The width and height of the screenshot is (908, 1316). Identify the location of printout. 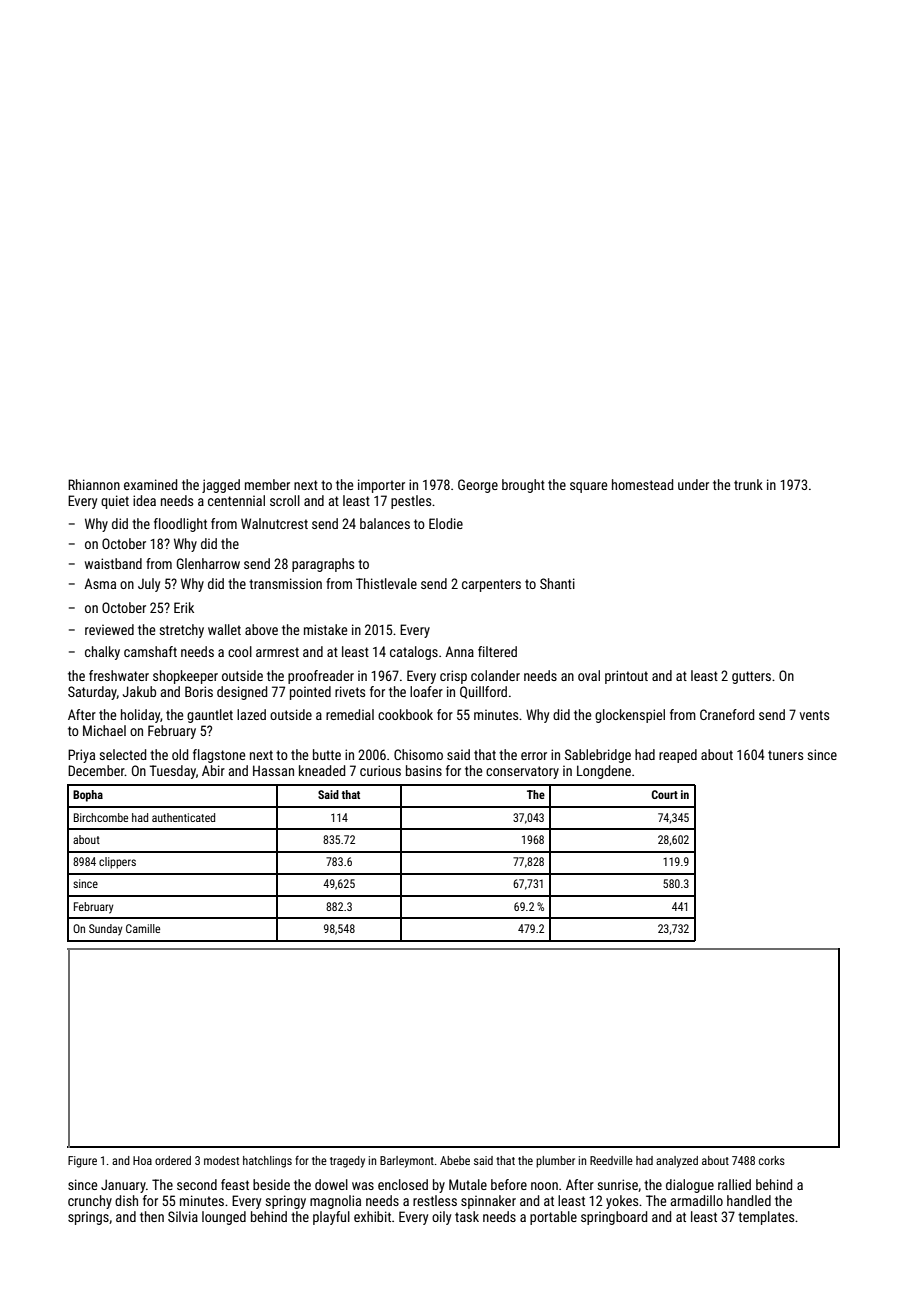
(626, 677).
